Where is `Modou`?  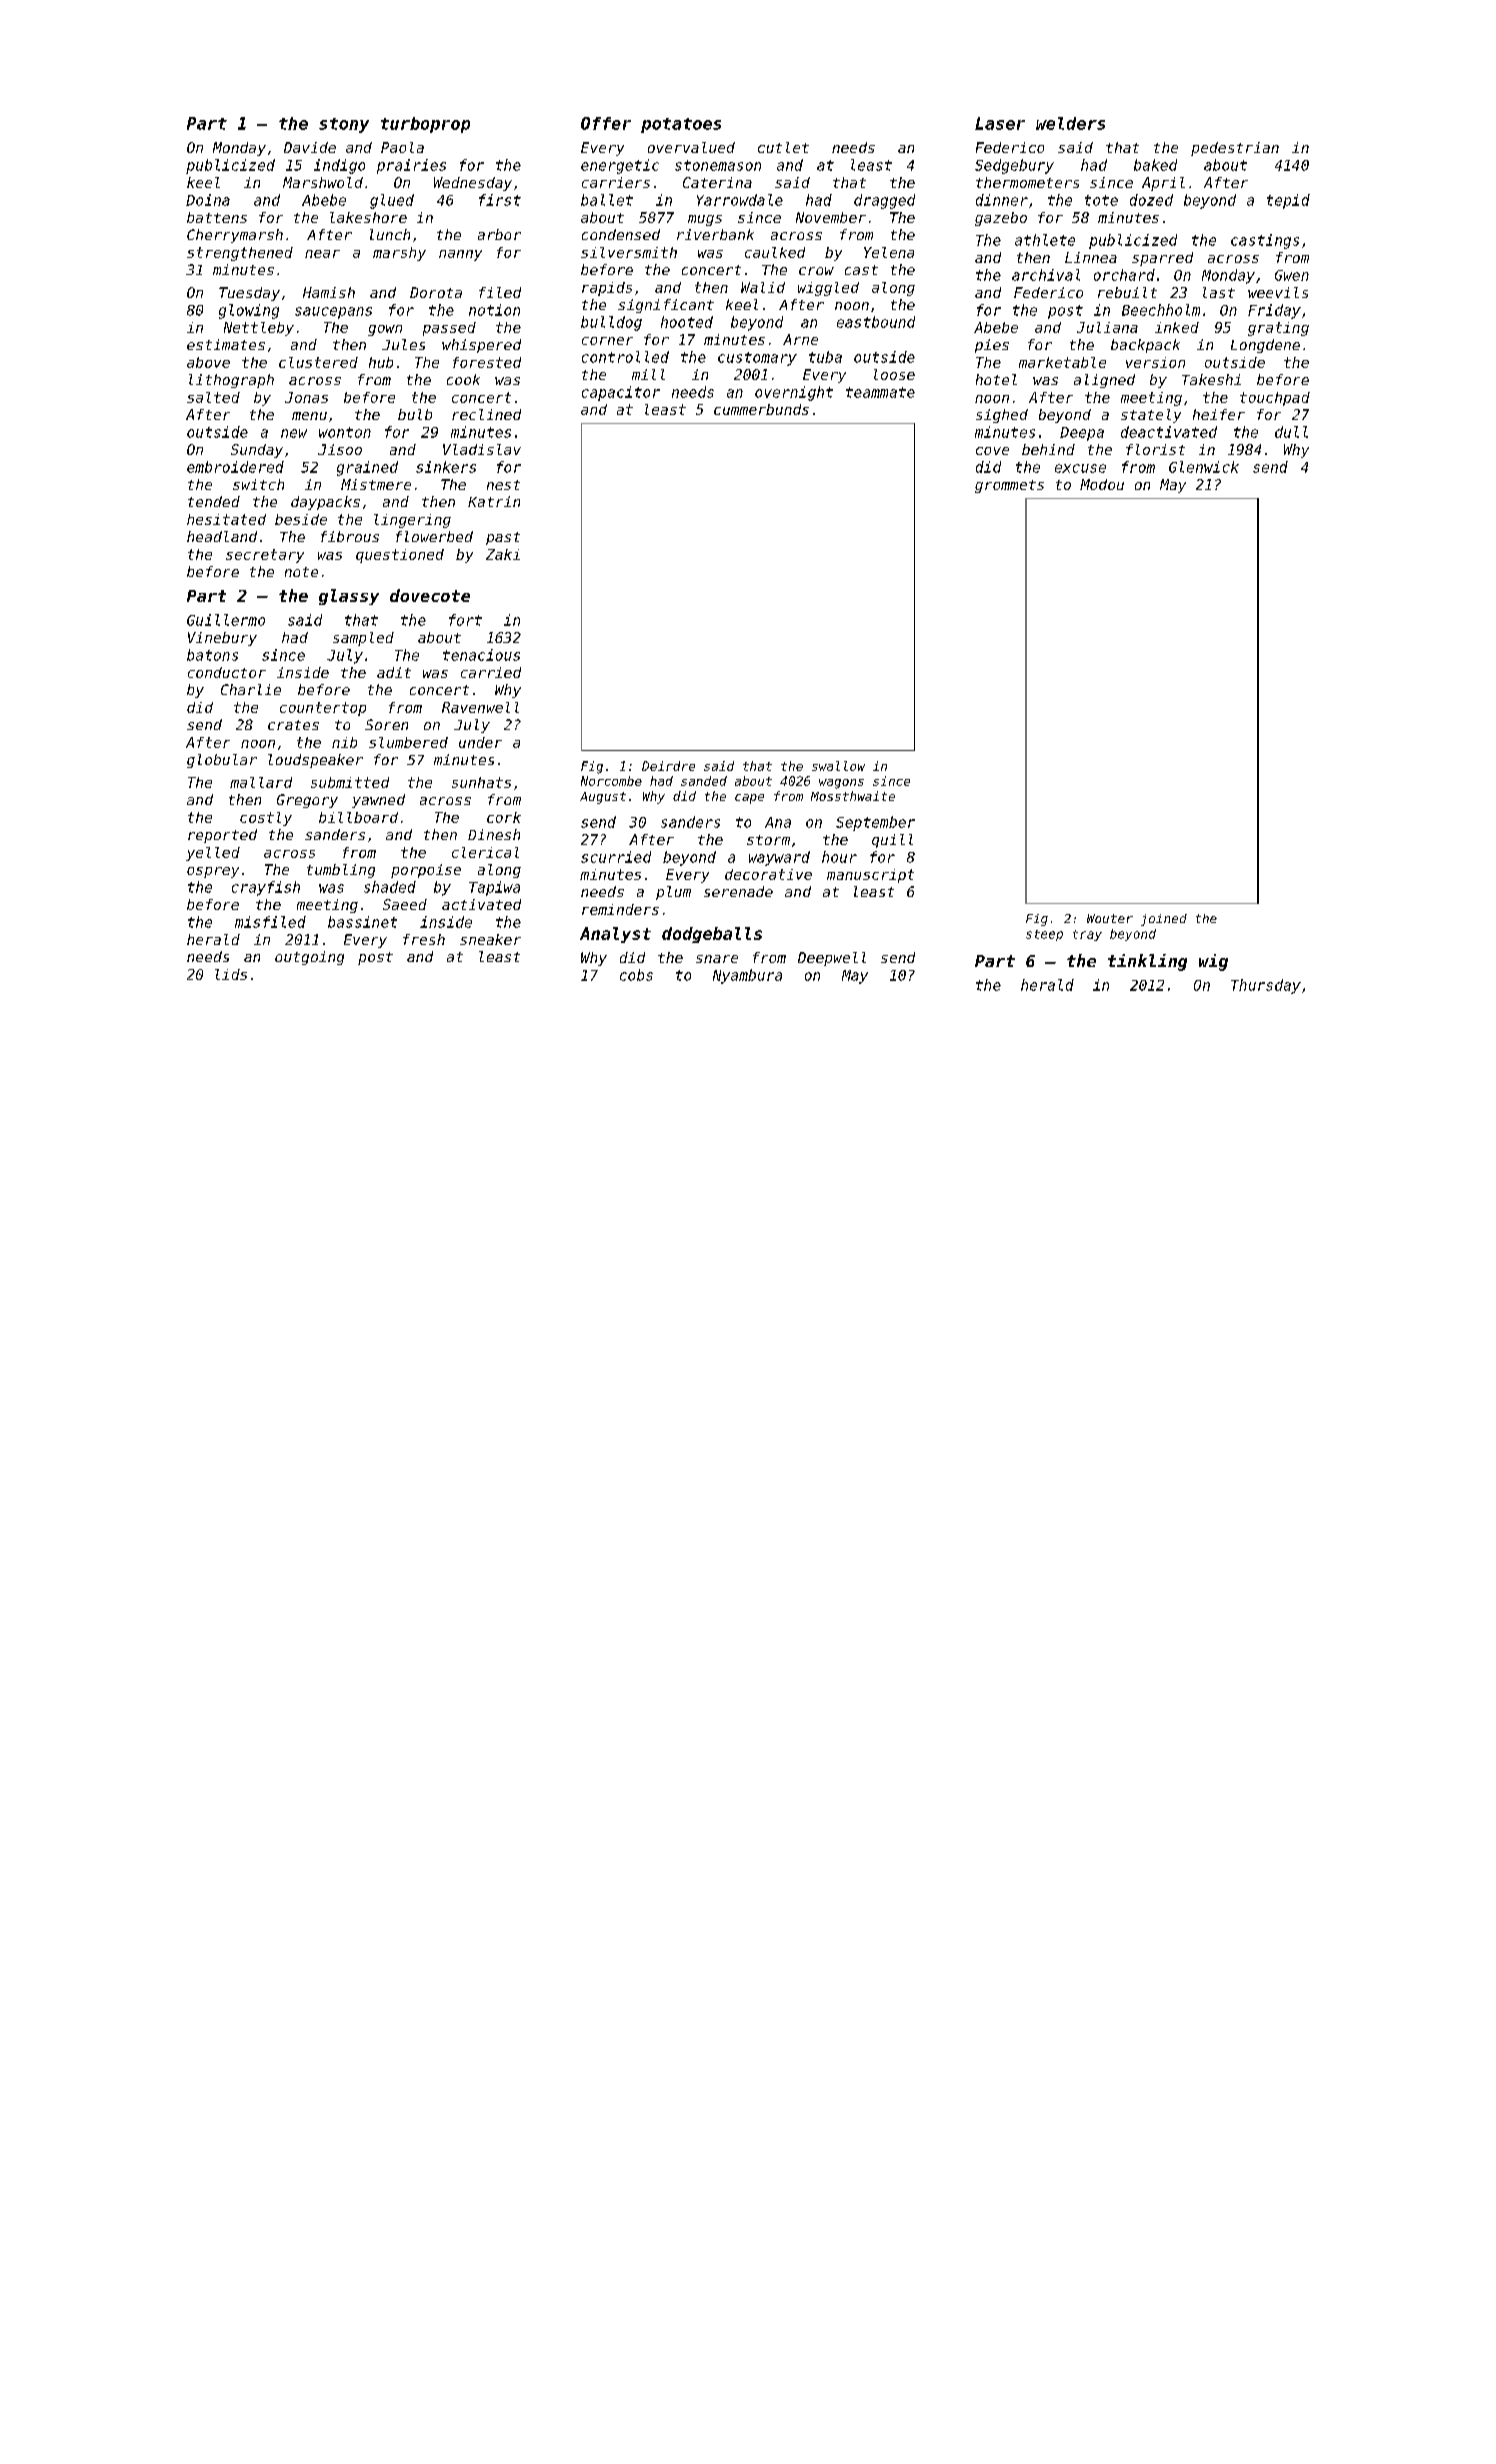
Modou is located at coordinates (1102, 484).
